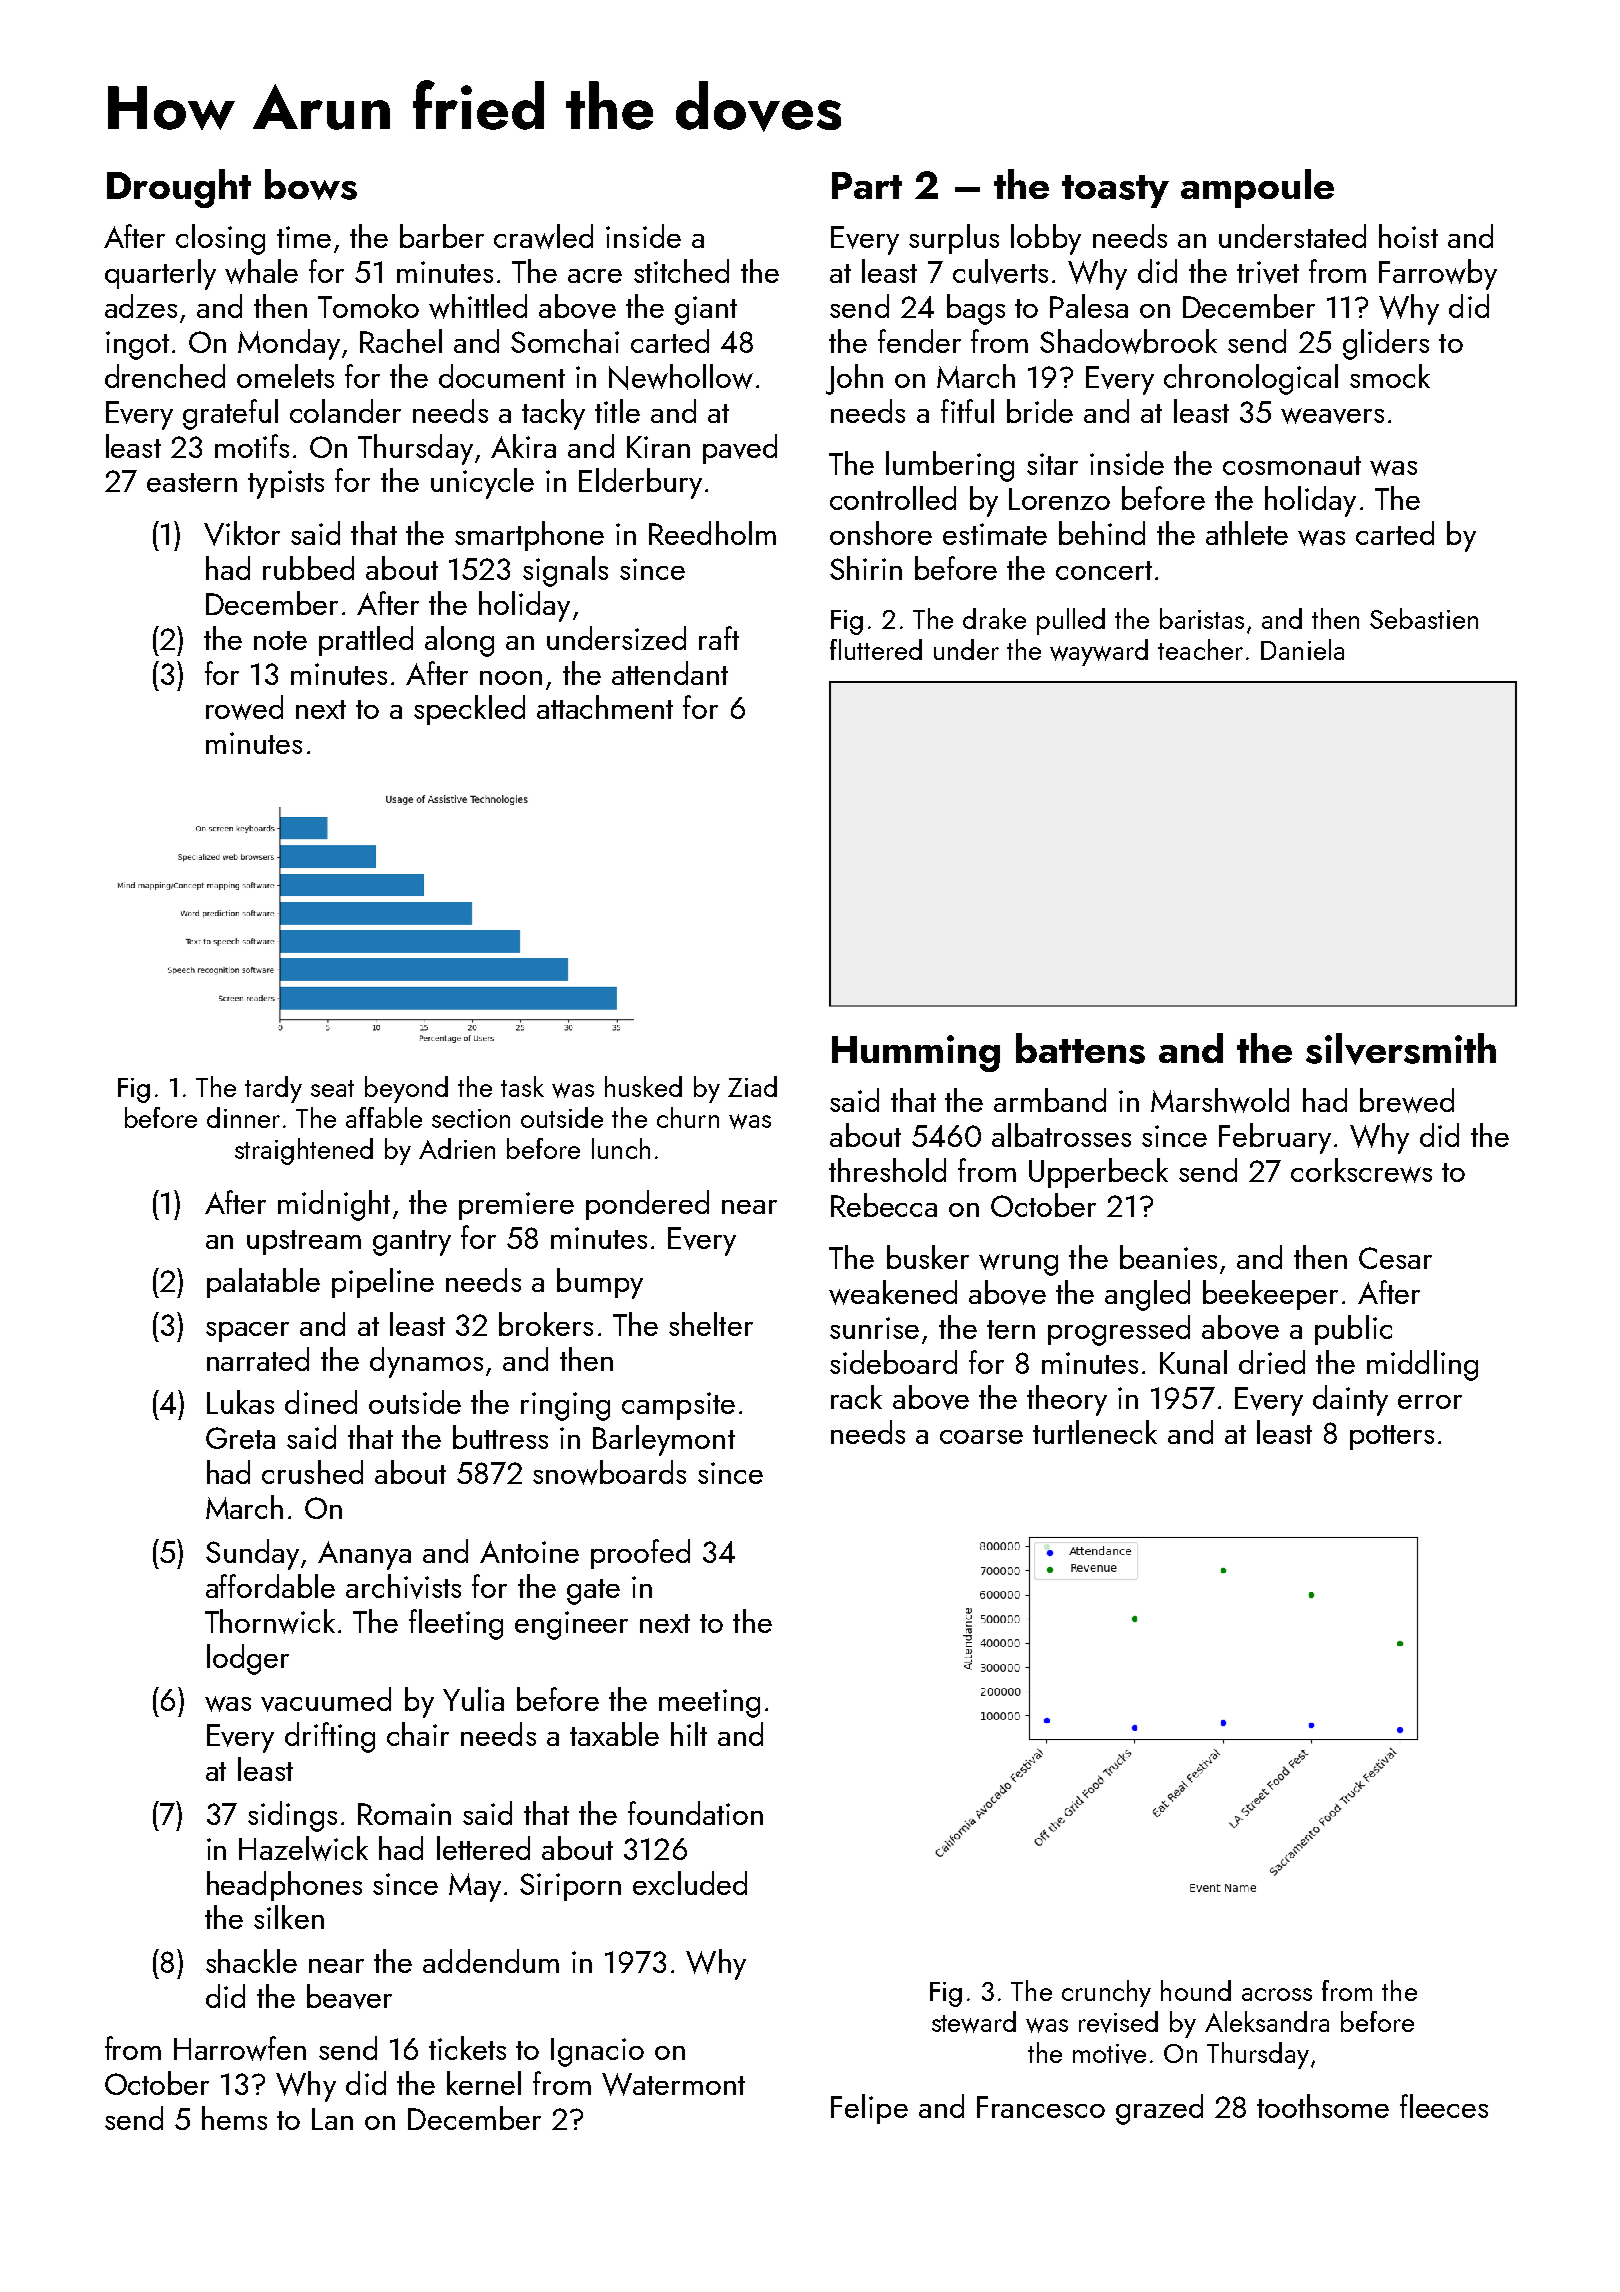  I want to click on hoist, so click(1408, 236).
